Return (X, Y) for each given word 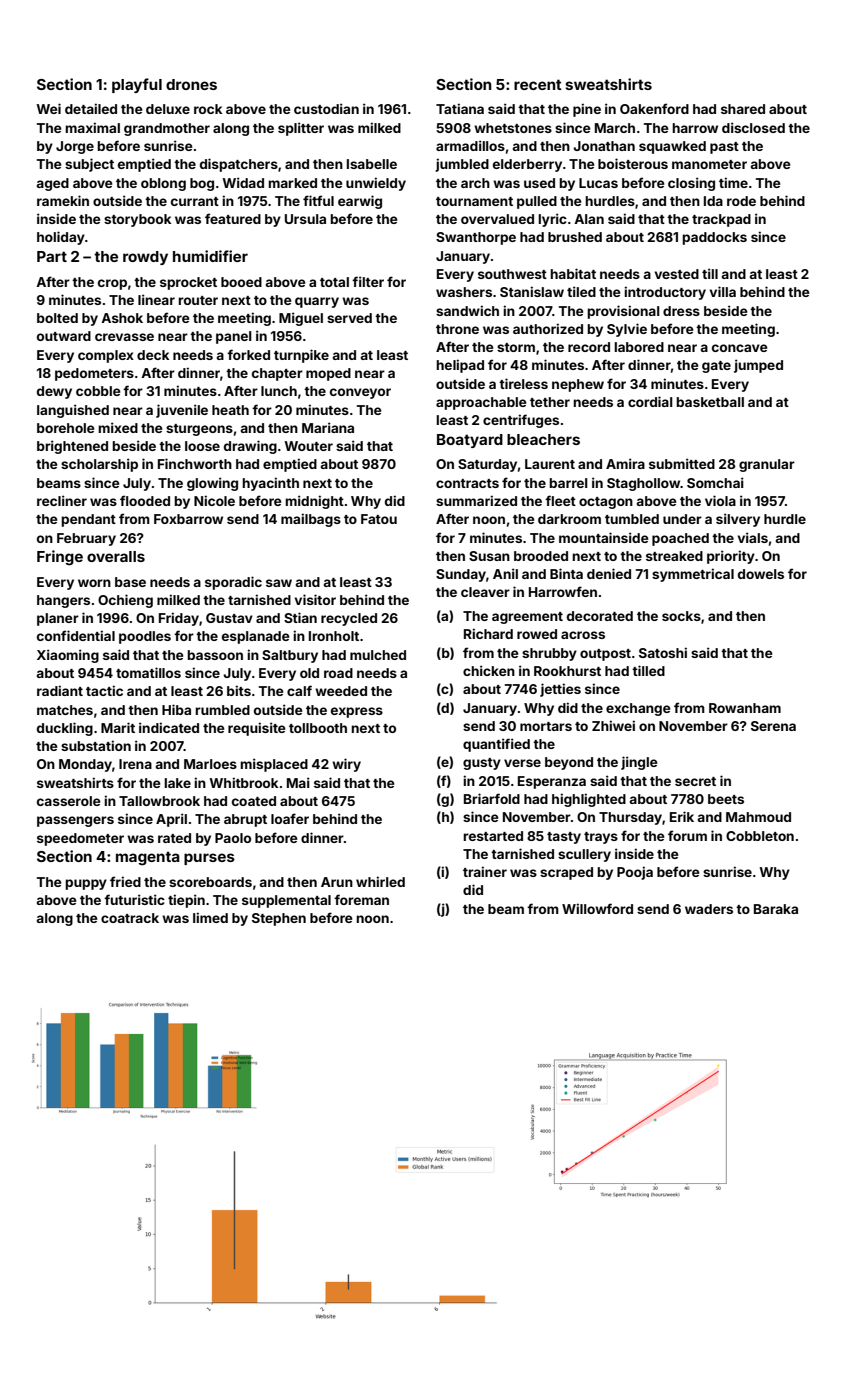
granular (767, 465)
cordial (650, 401)
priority (731, 557)
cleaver (485, 592)
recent (538, 84)
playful (137, 85)
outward (64, 336)
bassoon (215, 655)
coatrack (130, 918)
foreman (361, 899)
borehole (65, 428)
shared (743, 109)
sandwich (467, 310)
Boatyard (470, 441)
